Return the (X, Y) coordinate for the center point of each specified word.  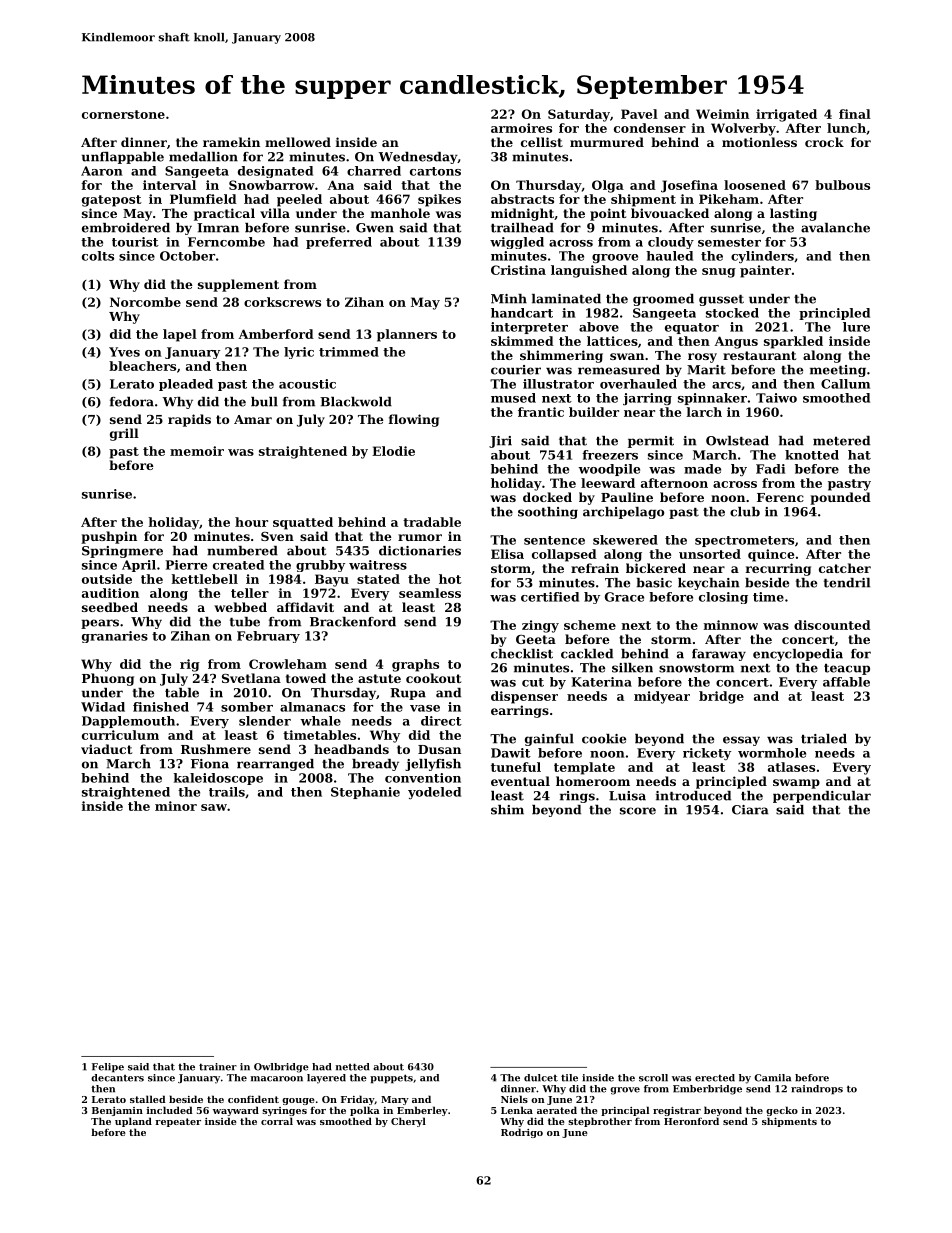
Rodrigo (522, 1133)
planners (407, 335)
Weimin (722, 114)
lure (856, 327)
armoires (521, 128)
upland (133, 1122)
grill (124, 434)
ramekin (231, 142)
